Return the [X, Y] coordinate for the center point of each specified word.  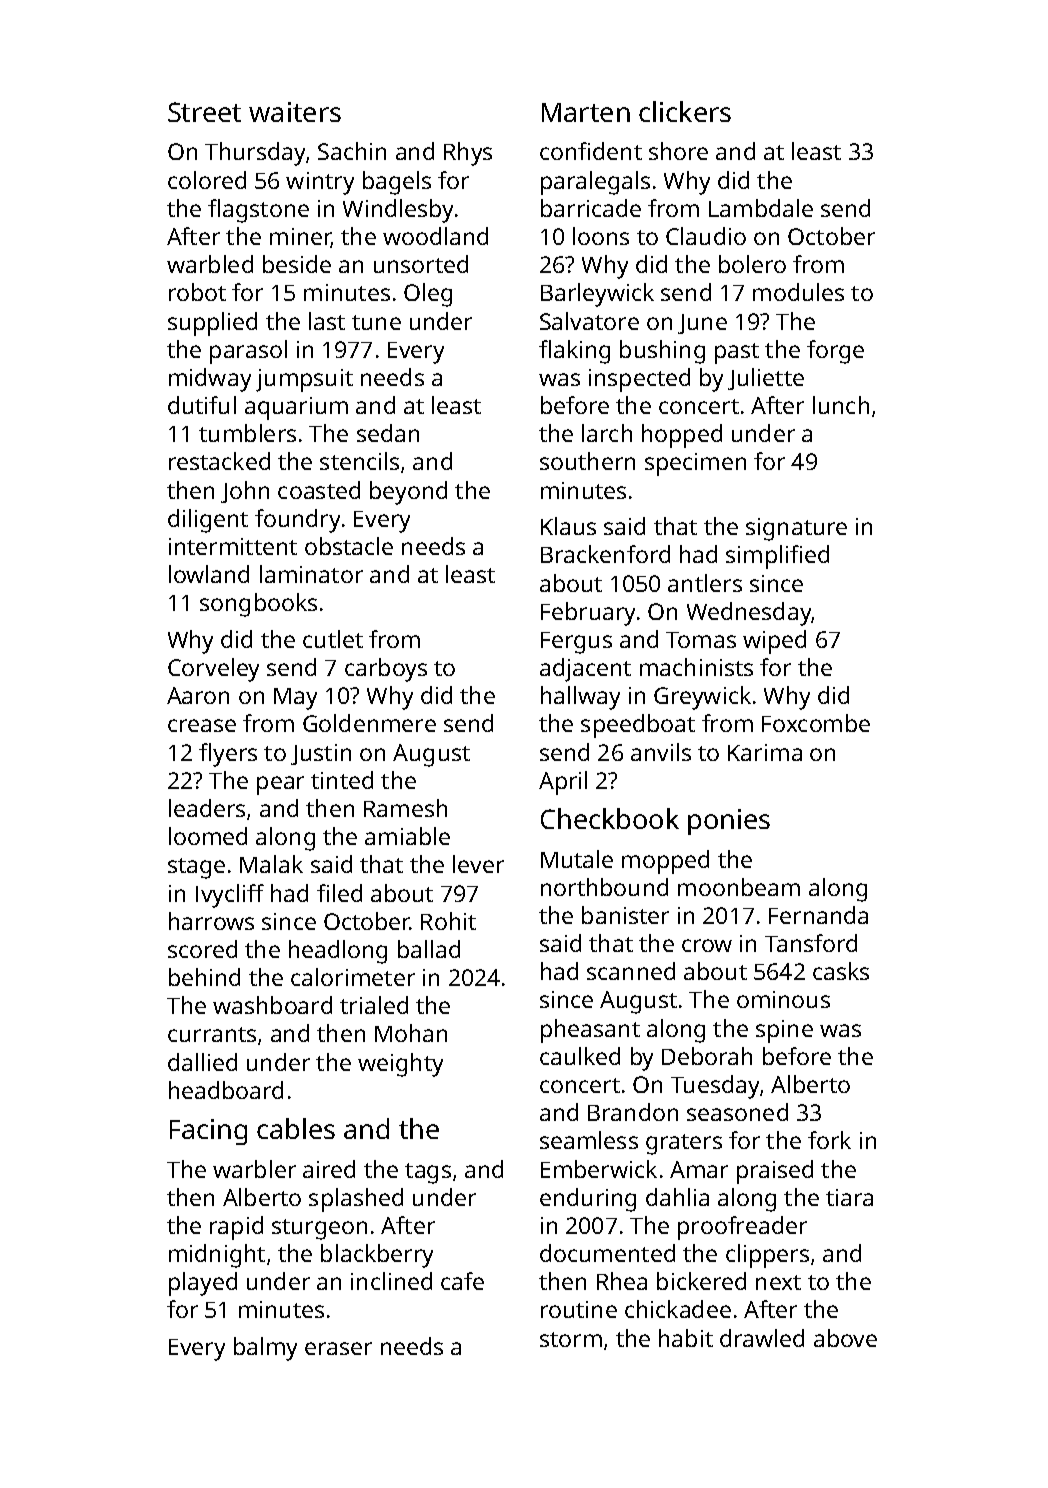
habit [686, 1338]
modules [798, 292]
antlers [705, 583]
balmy [265, 1349]
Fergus [576, 643]
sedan [388, 433]
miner [300, 238]
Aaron [198, 695]
